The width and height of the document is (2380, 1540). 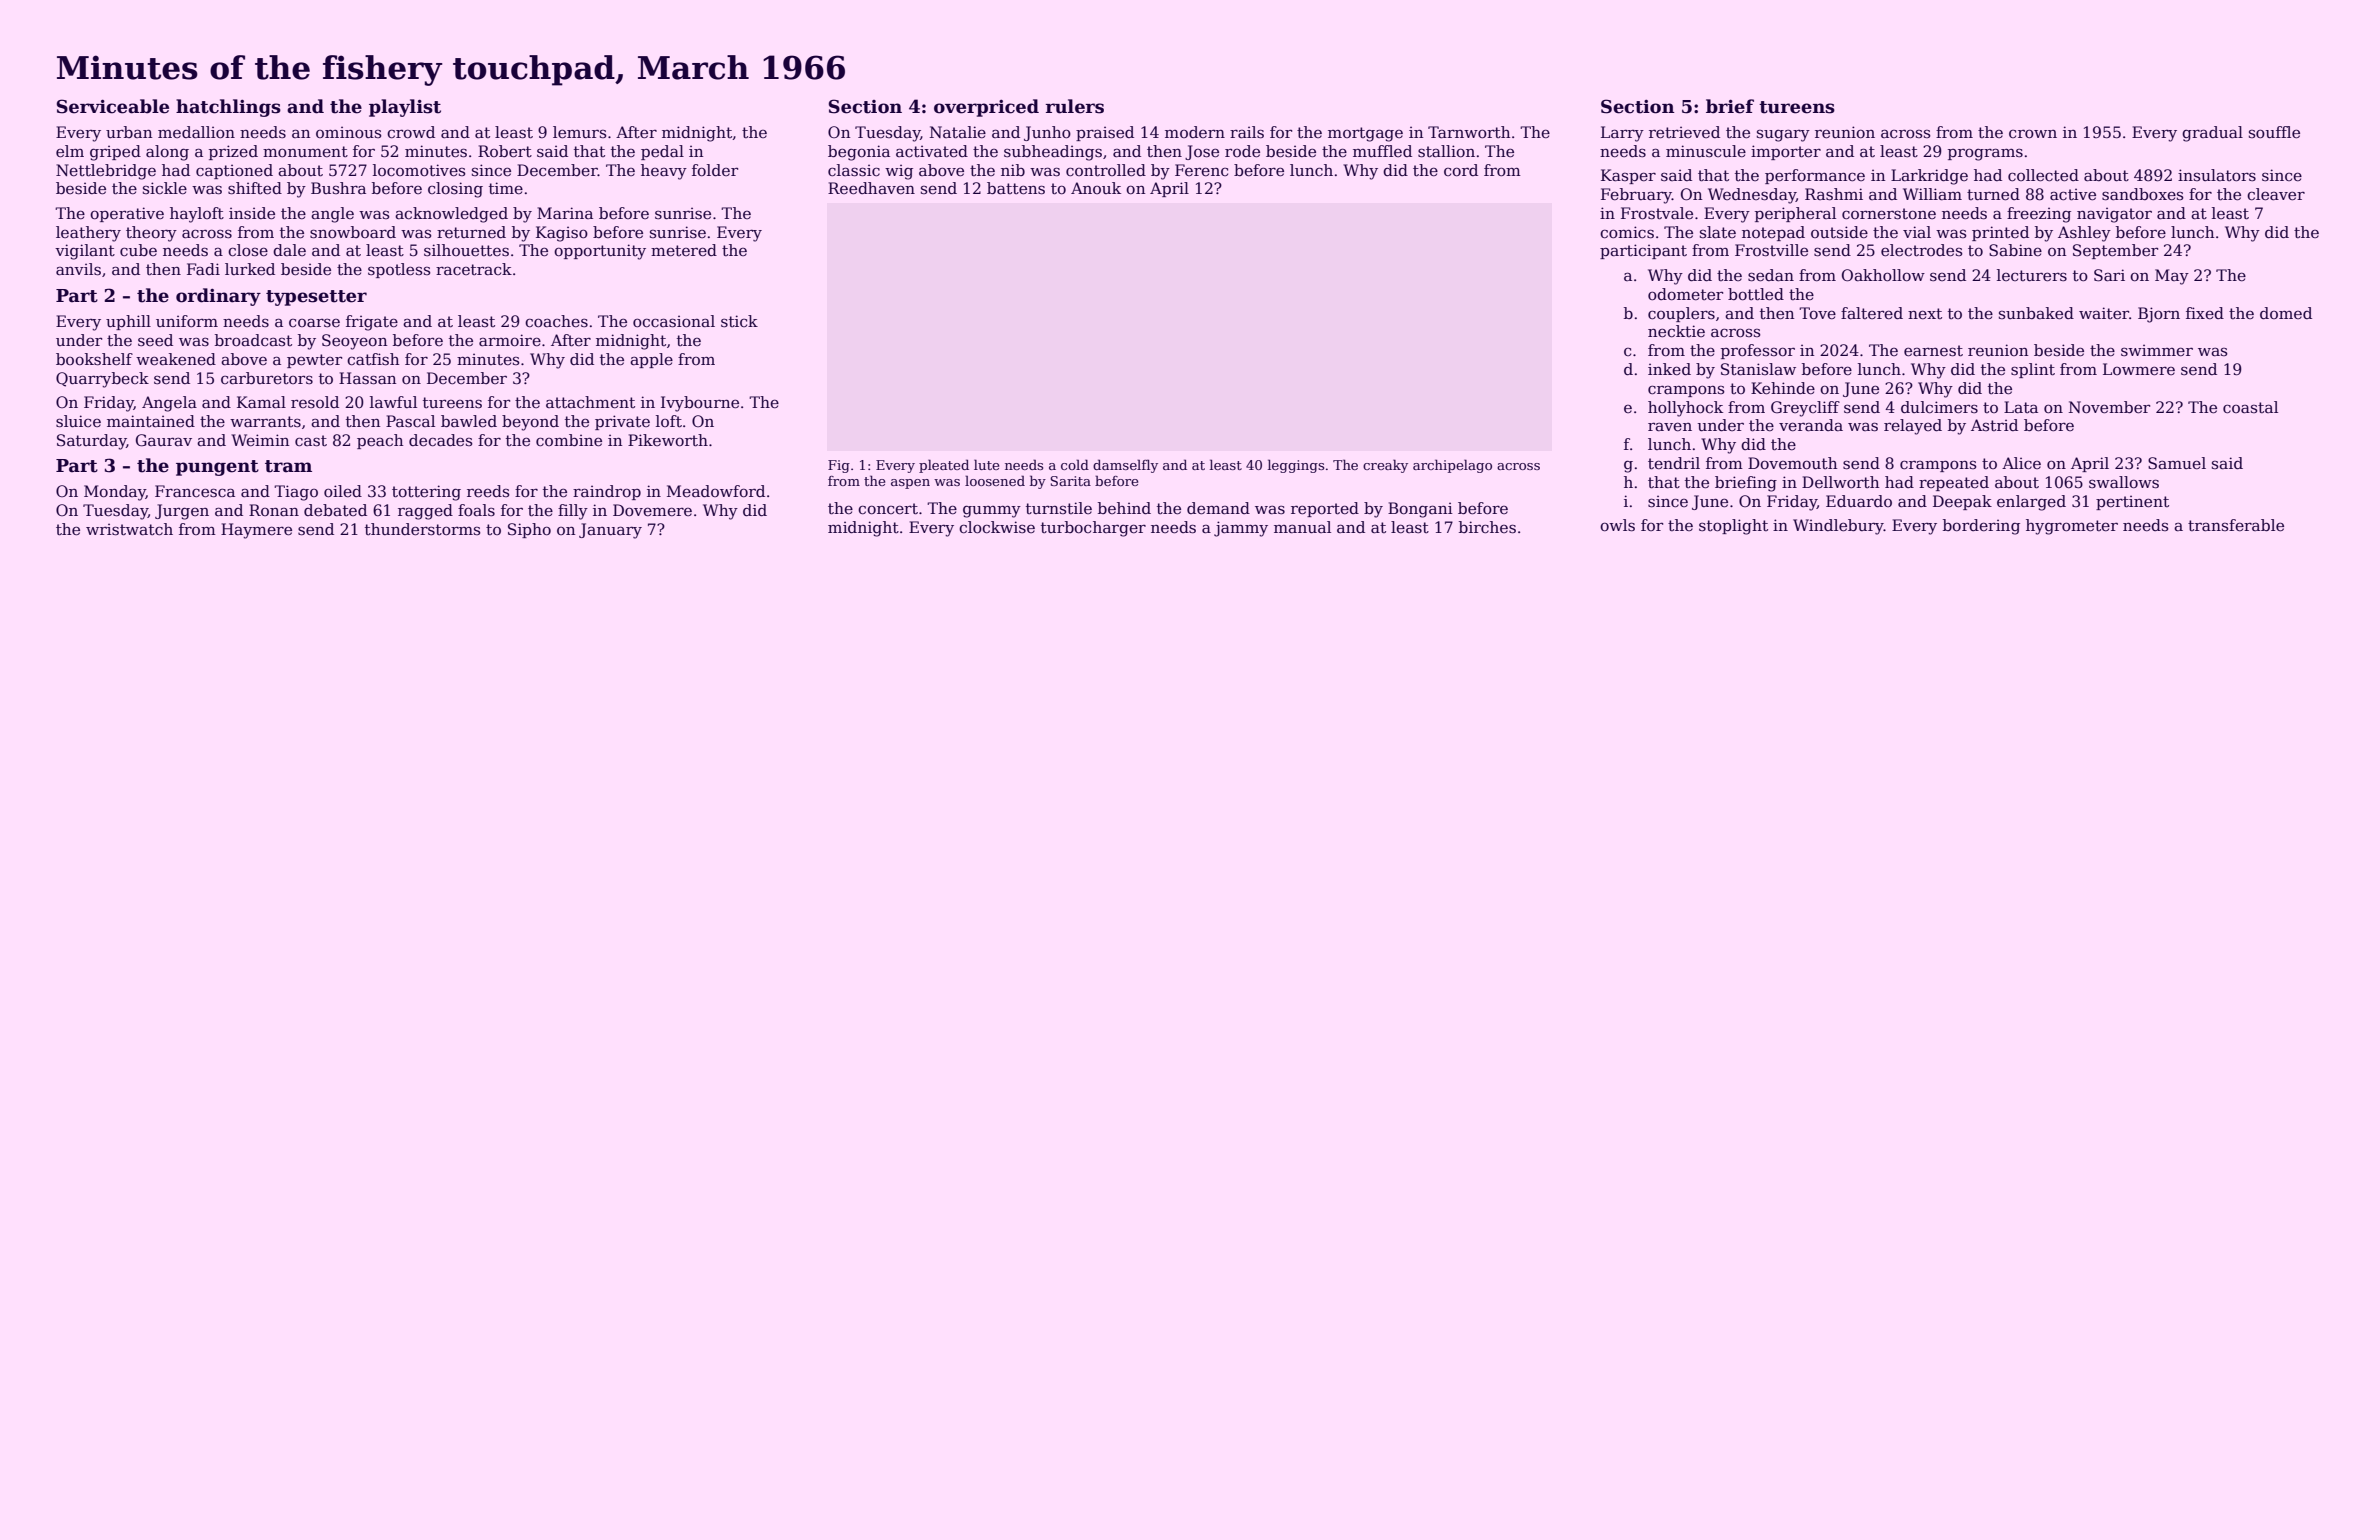 What do you see at coordinates (1669, 369) in the document?
I see `inked` at bounding box center [1669, 369].
